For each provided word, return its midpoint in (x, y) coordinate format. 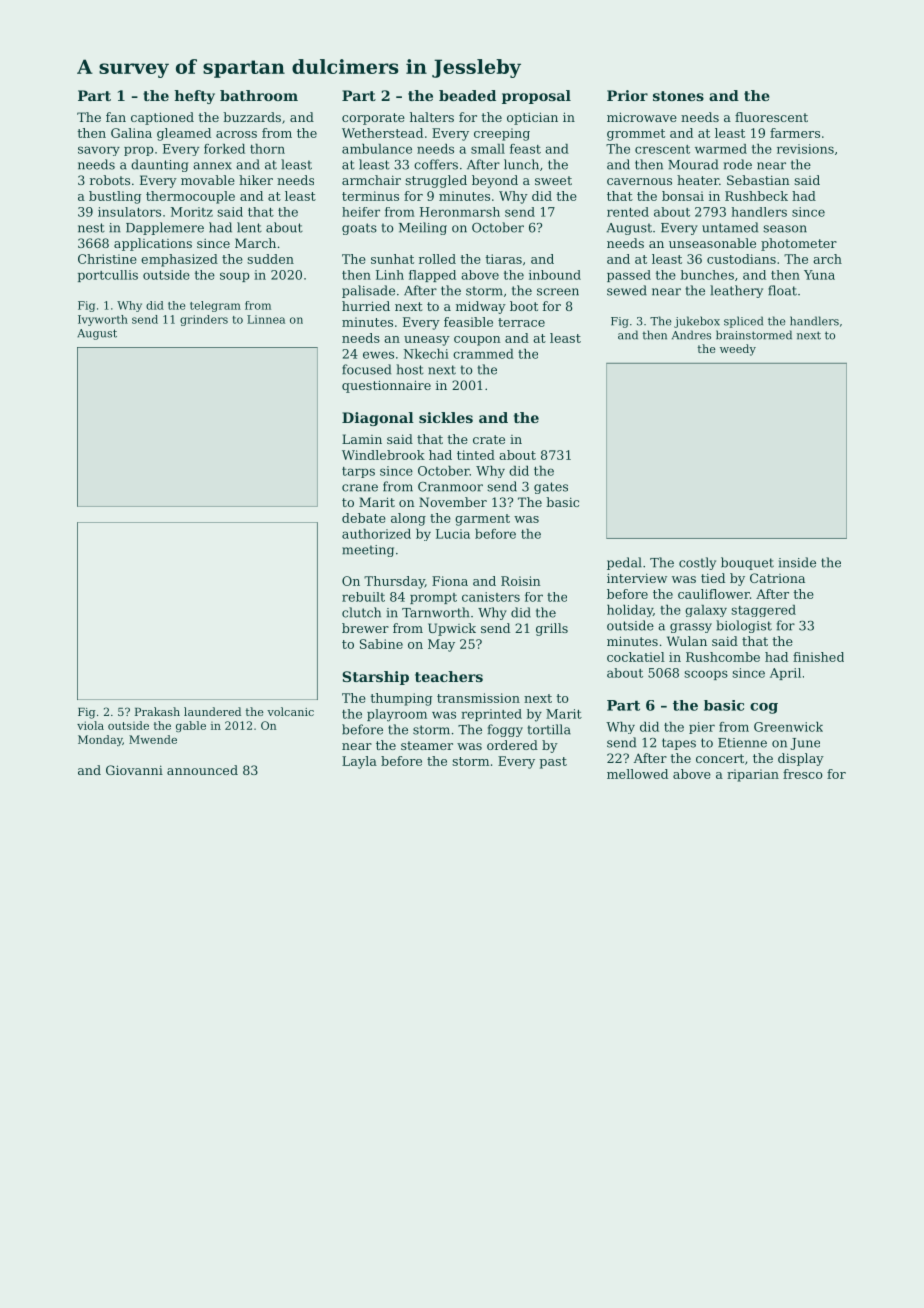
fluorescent (771, 117)
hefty (194, 97)
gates (551, 488)
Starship (375, 678)
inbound (555, 275)
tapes (679, 744)
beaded (467, 95)
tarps (358, 472)
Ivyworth (103, 320)
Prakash (157, 711)
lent (249, 227)
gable (191, 726)
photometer (799, 244)
